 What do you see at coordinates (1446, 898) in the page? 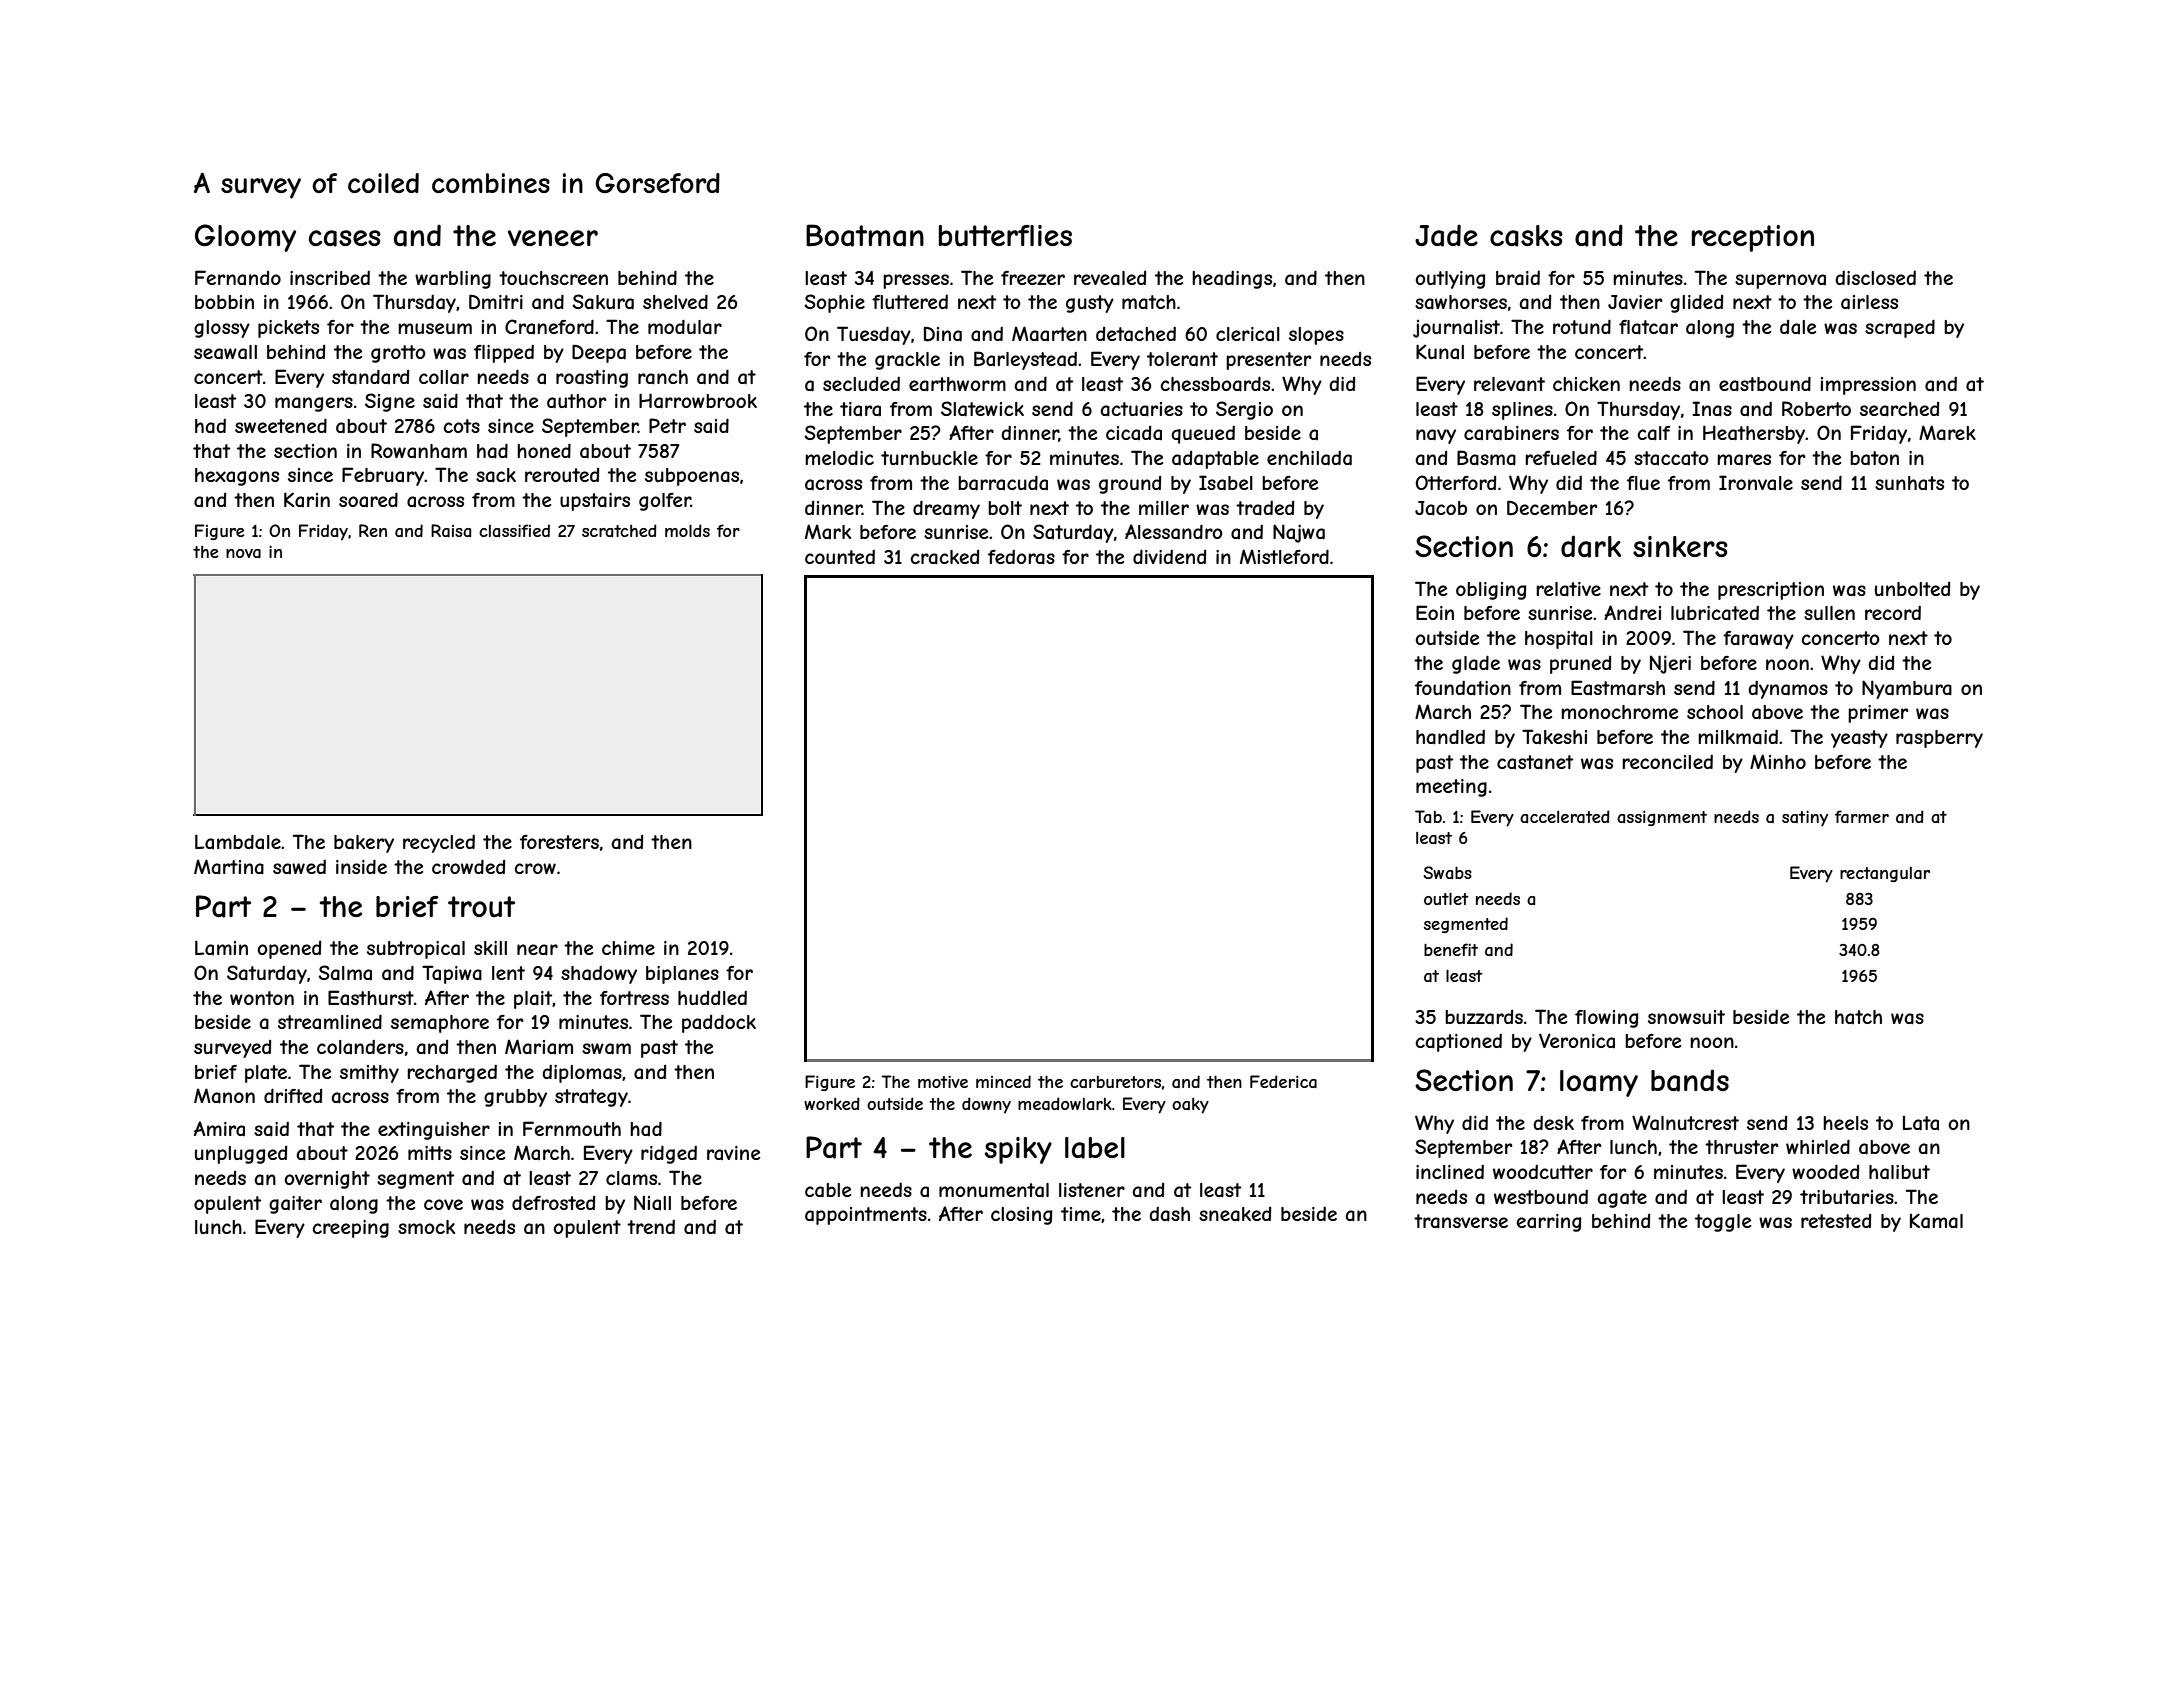
I see `outlet` at bounding box center [1446, 898].
